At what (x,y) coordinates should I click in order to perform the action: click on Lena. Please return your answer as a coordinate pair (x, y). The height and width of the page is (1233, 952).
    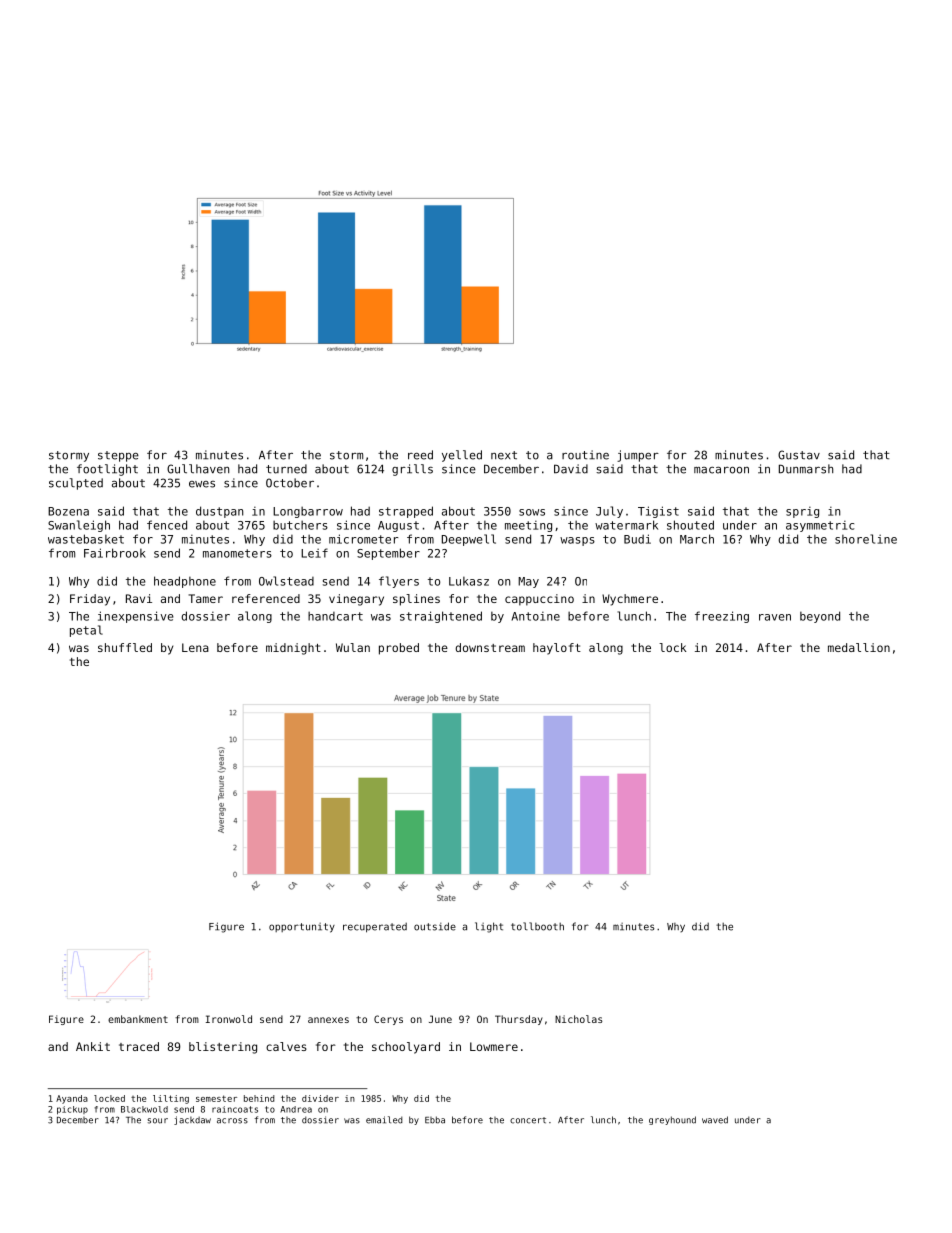
    Looking at the image, I should click on (195, 647).
